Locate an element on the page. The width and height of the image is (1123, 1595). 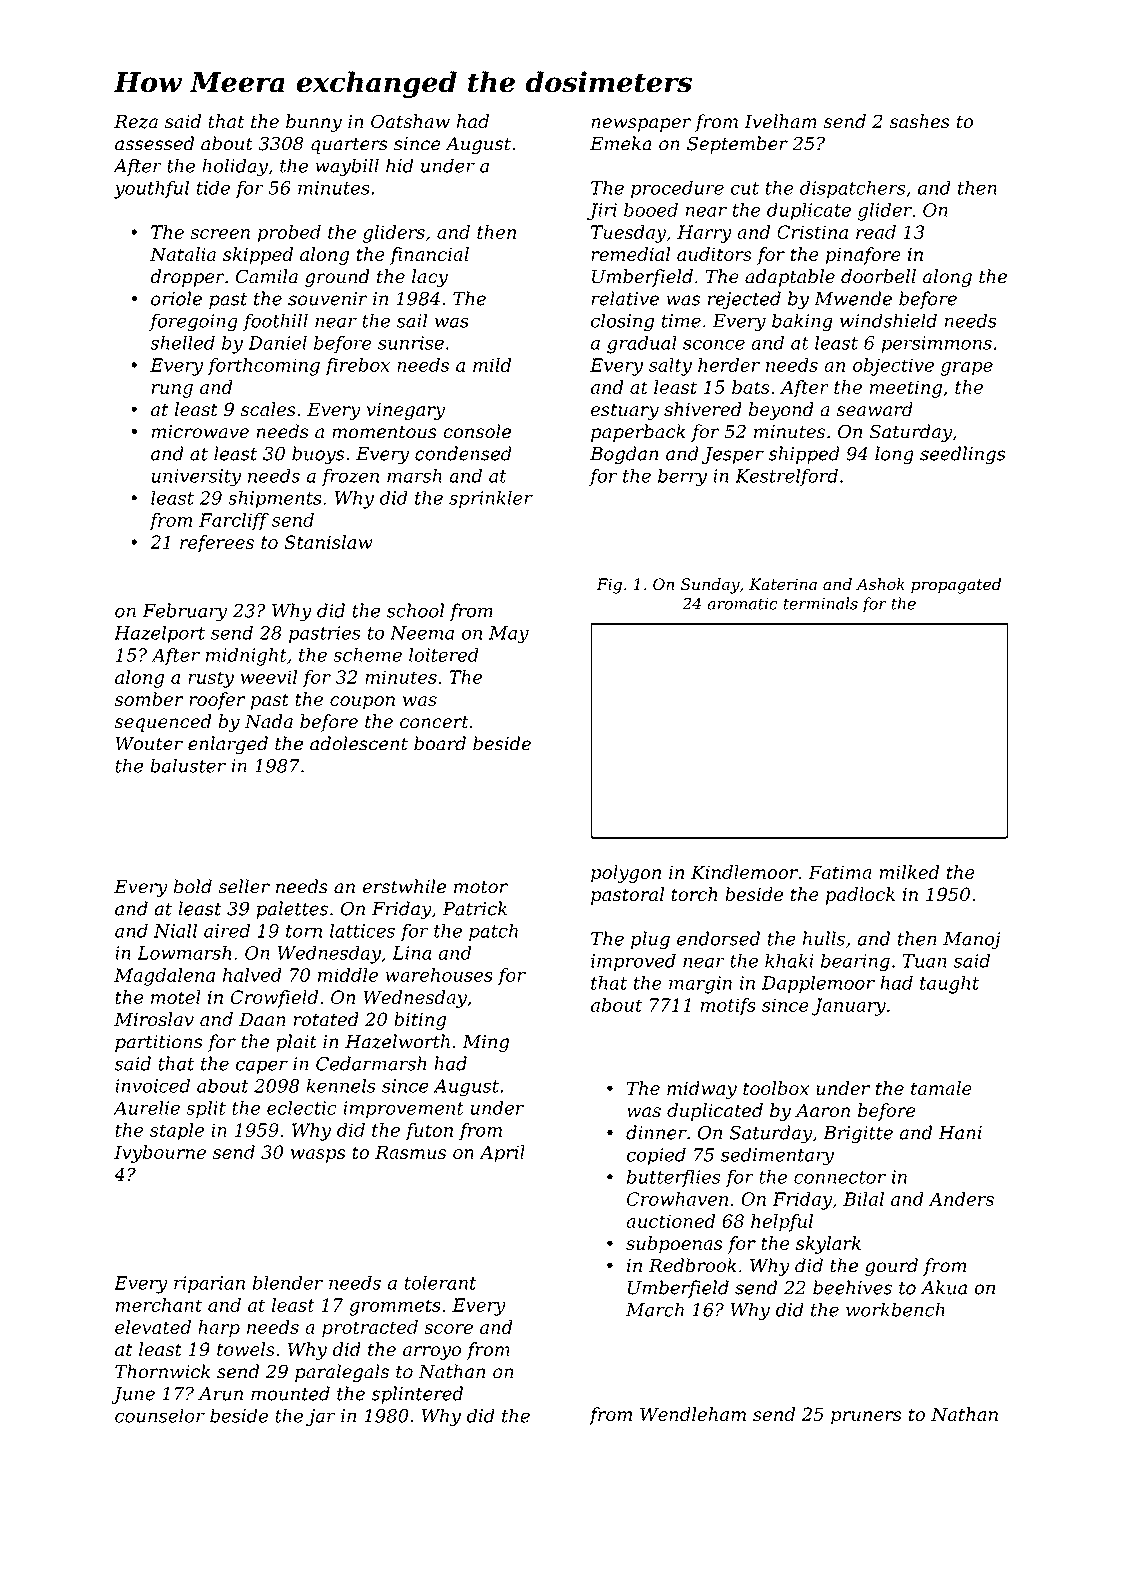
Wouter is located at coordinates (149, 744).
